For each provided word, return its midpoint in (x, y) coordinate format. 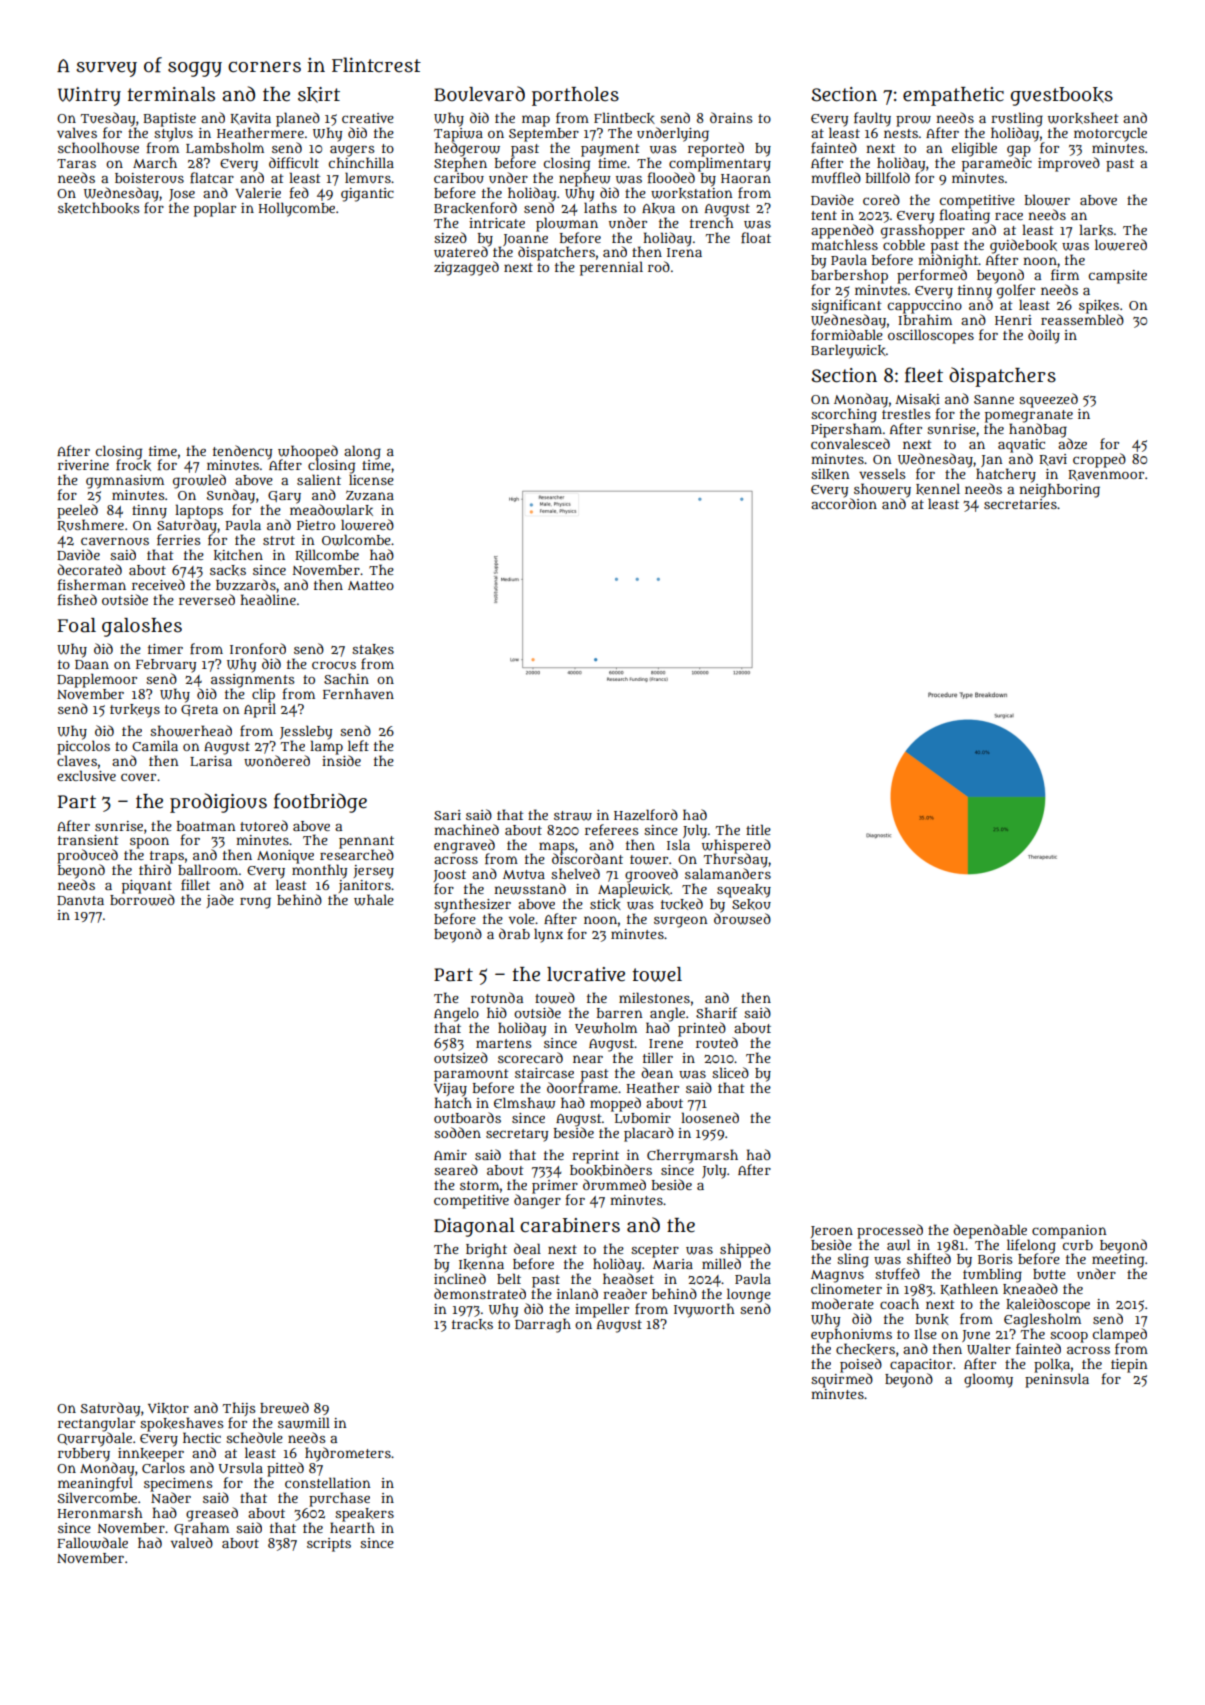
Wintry (89, 96)
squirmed (842, 1380)
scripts (329, 1545)
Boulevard (479, 94)
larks (1096, 230)
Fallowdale (92, 1543)
